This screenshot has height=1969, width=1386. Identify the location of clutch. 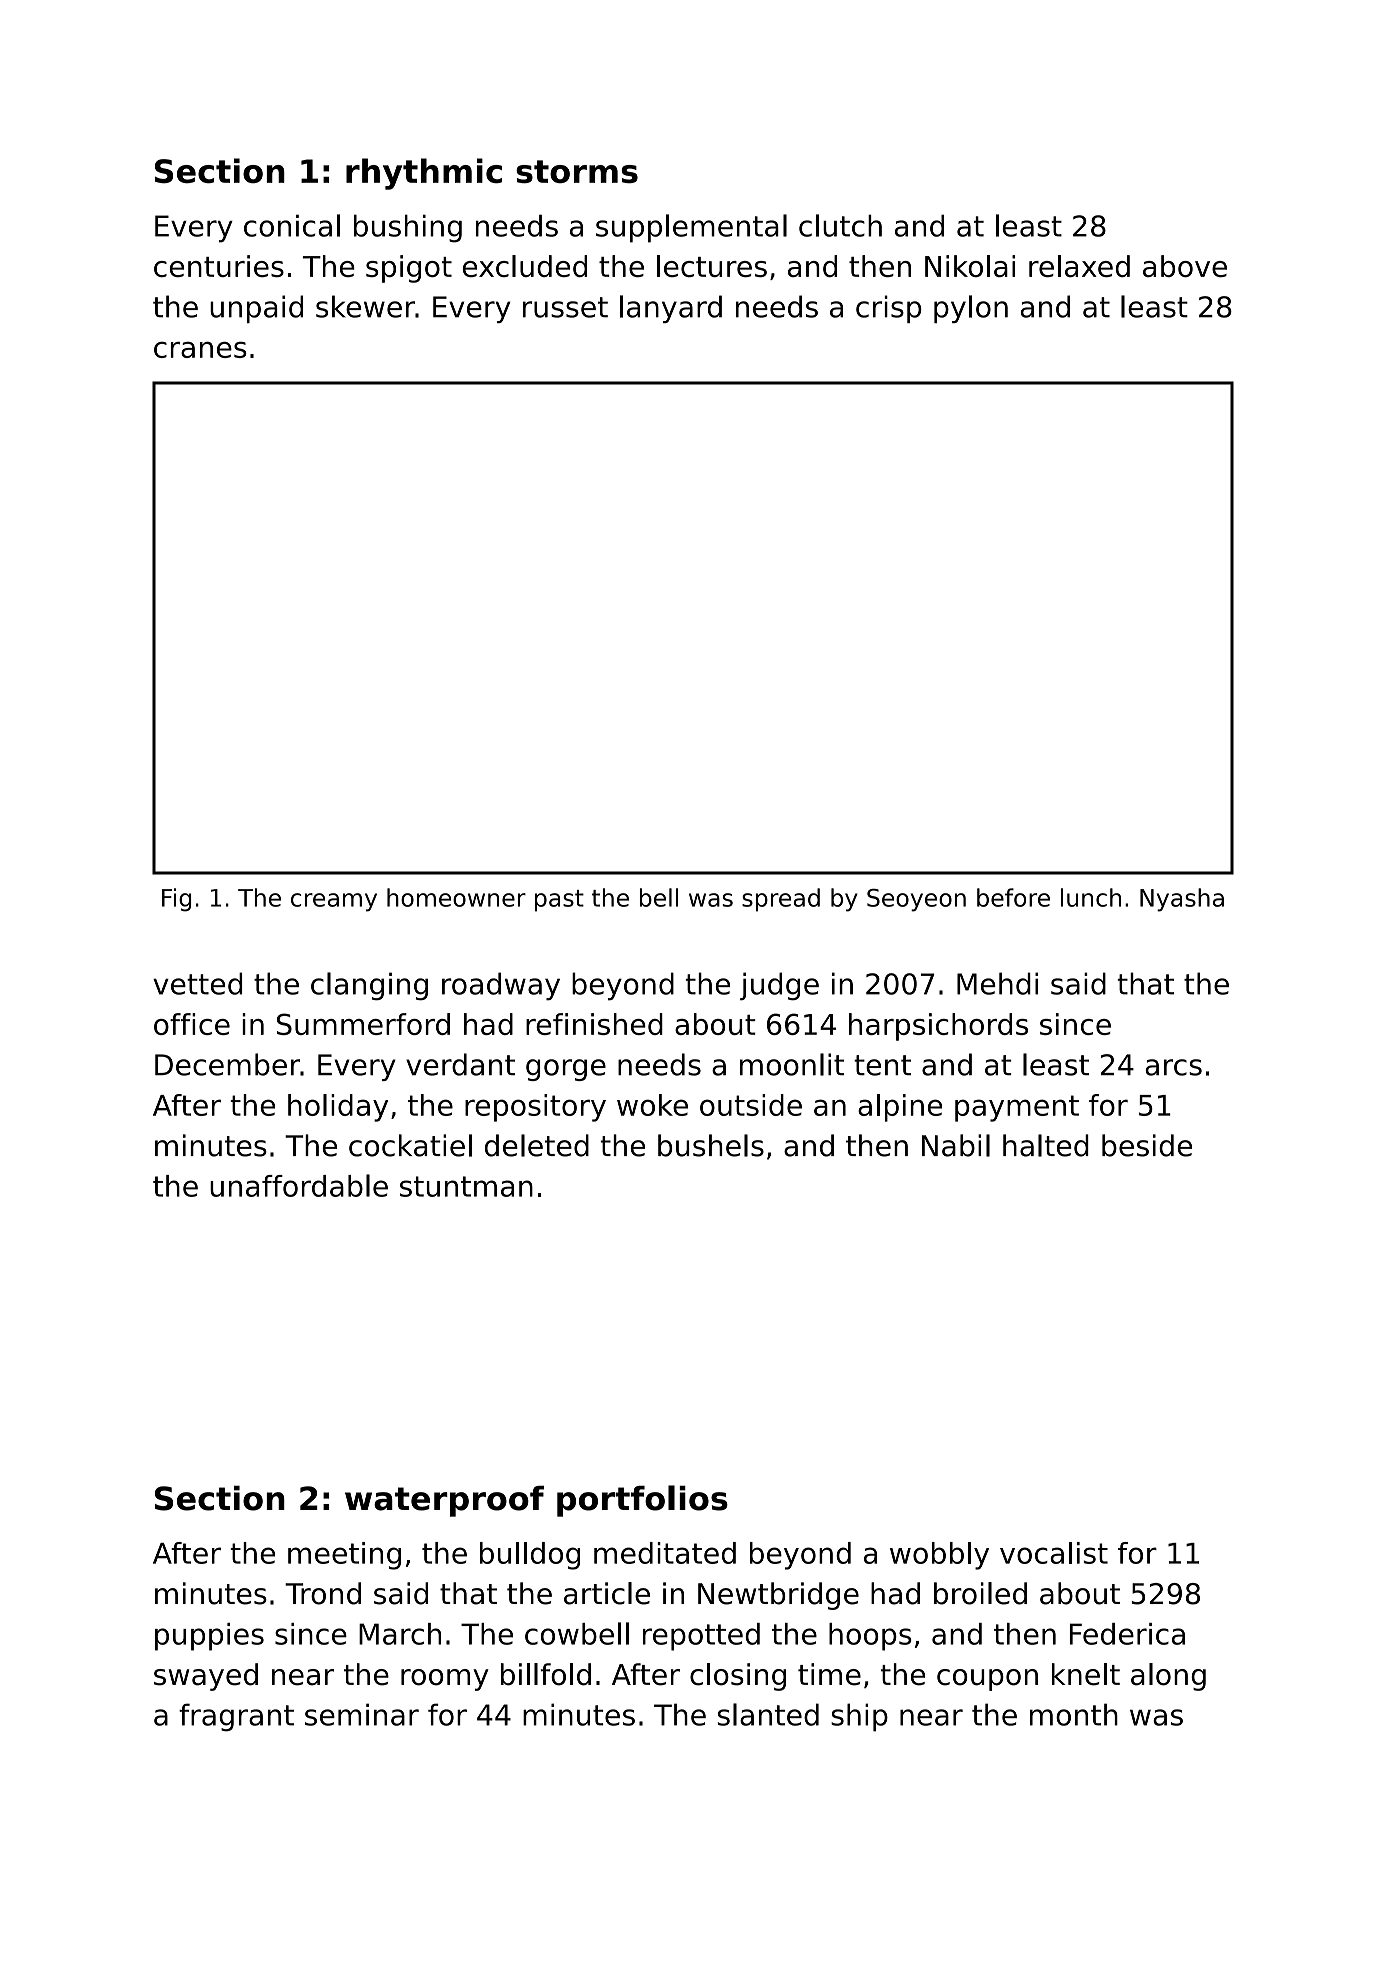
(840, 225).
